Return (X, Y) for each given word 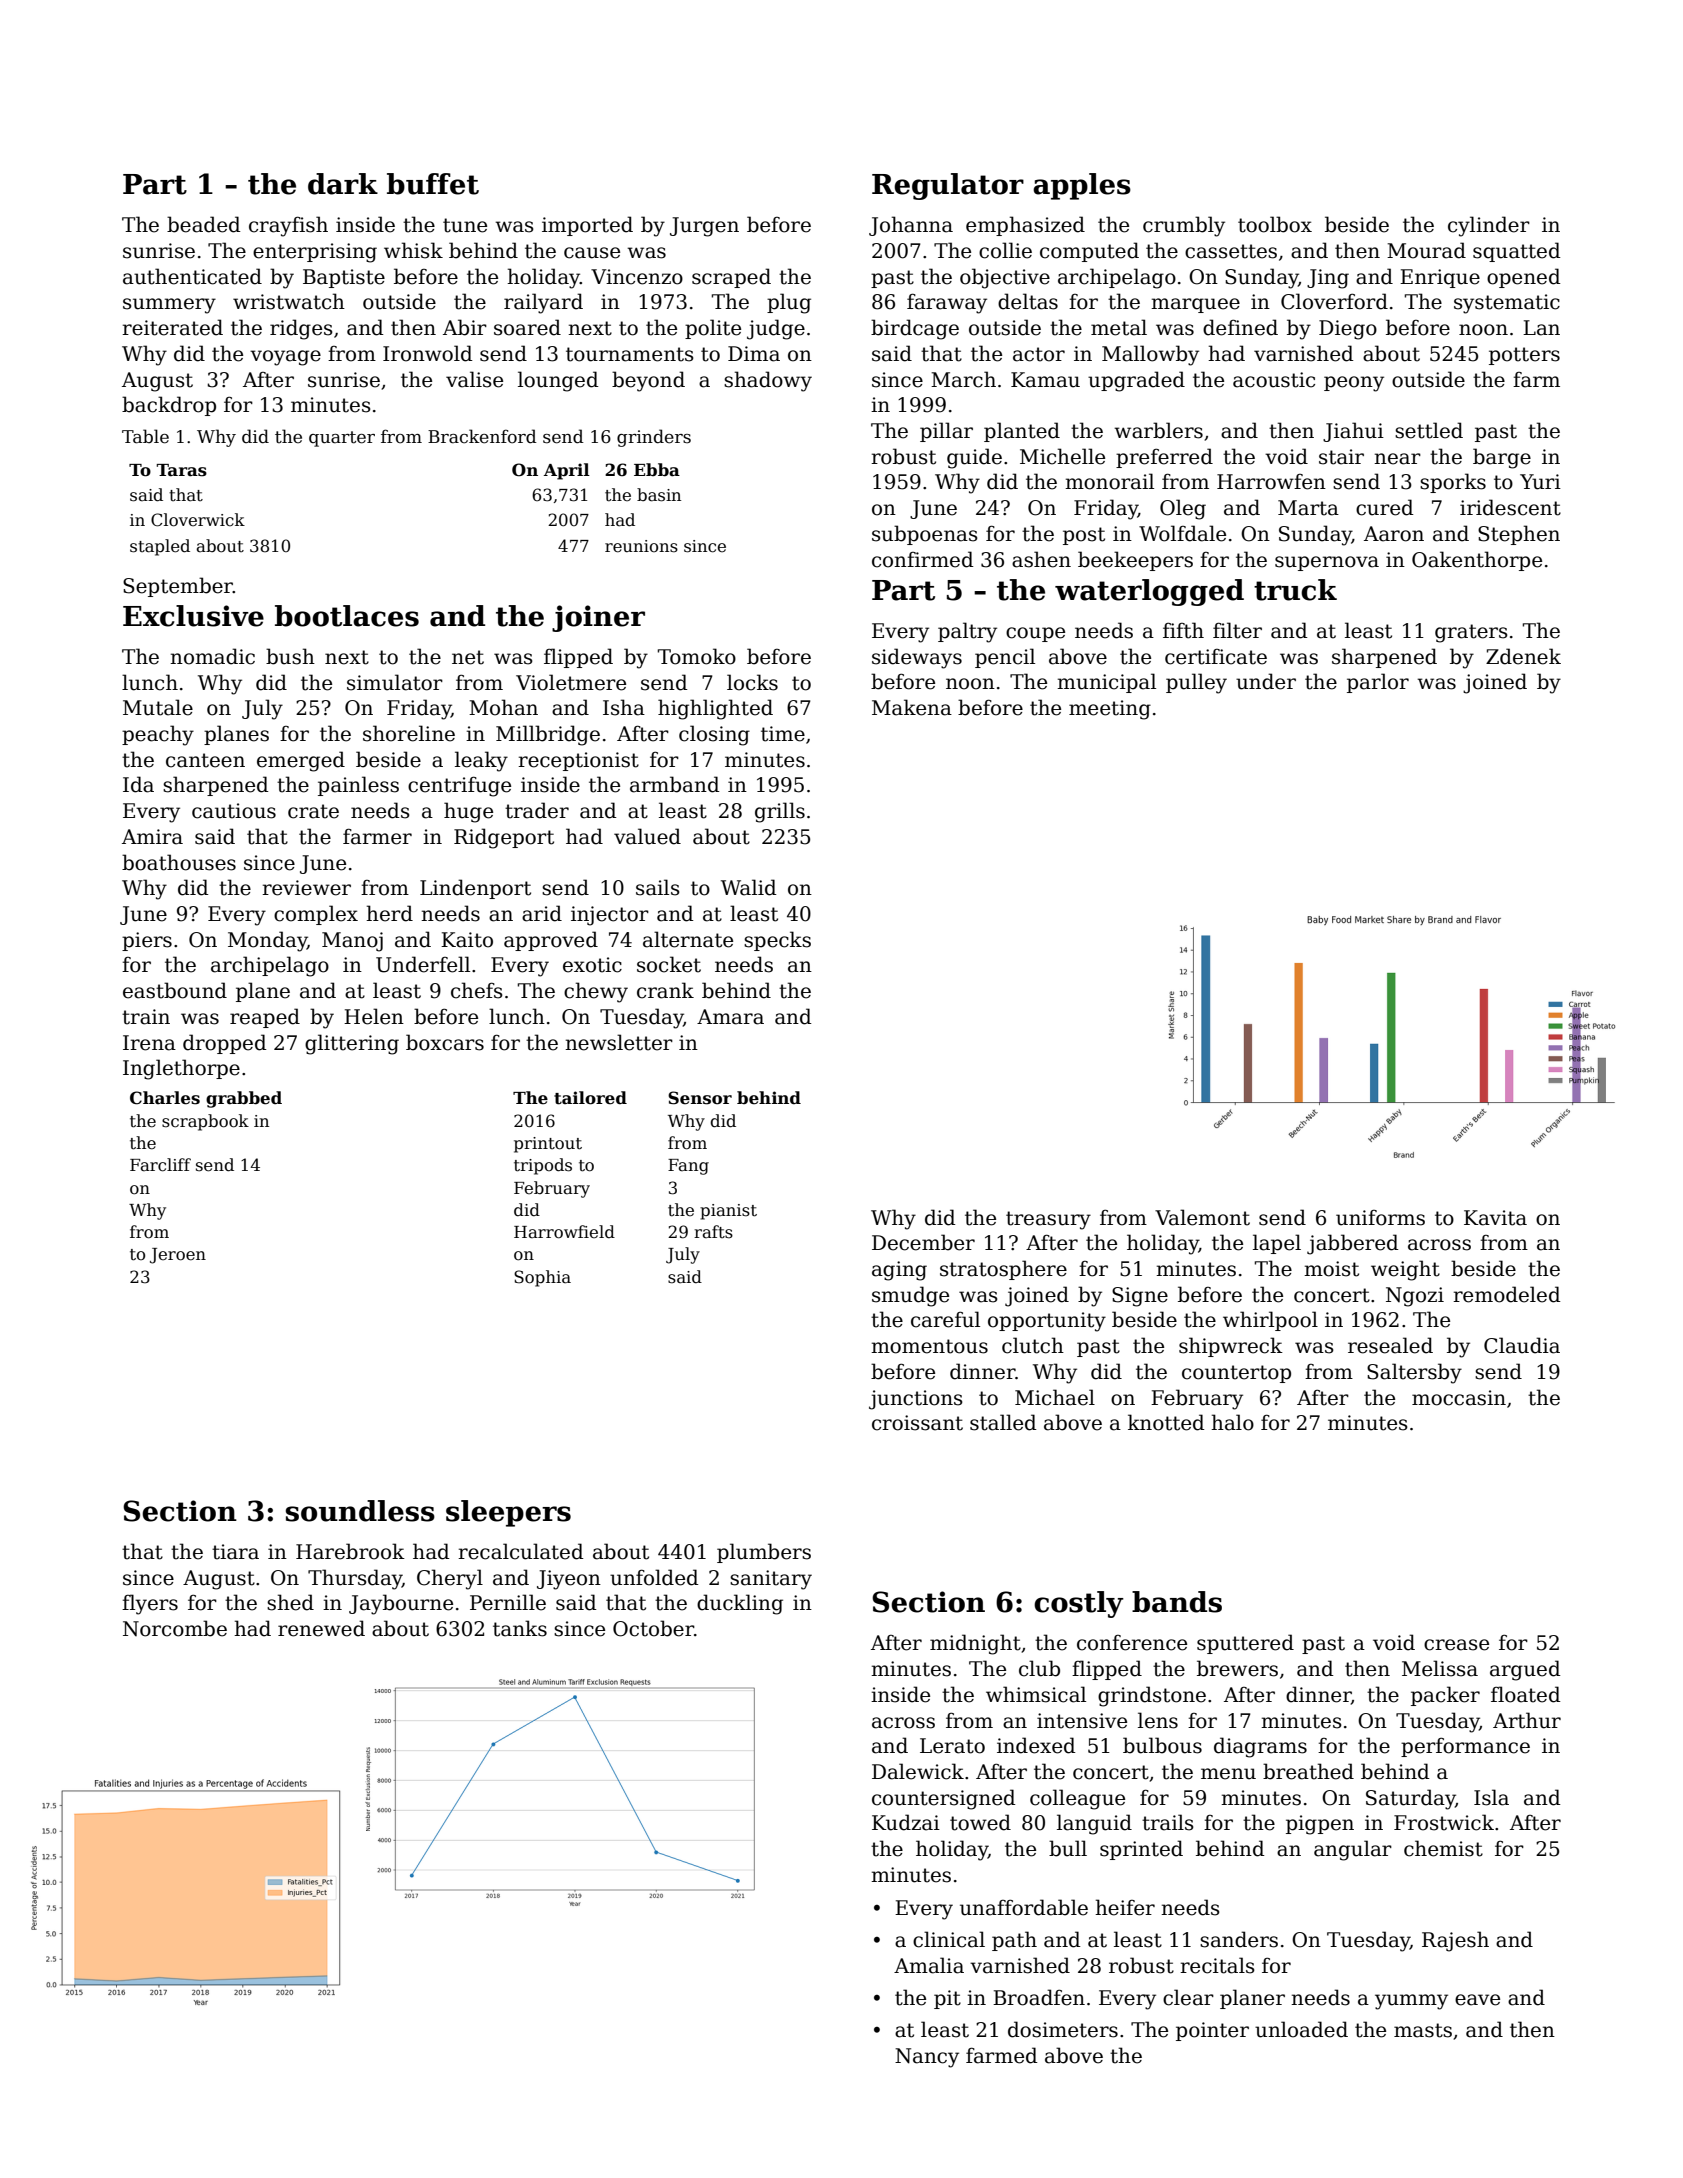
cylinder (1489, 226)
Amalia (929, 1965)
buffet (433, 184)
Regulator (948, 186)
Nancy (927, 2058)
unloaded (1301, 2029)
